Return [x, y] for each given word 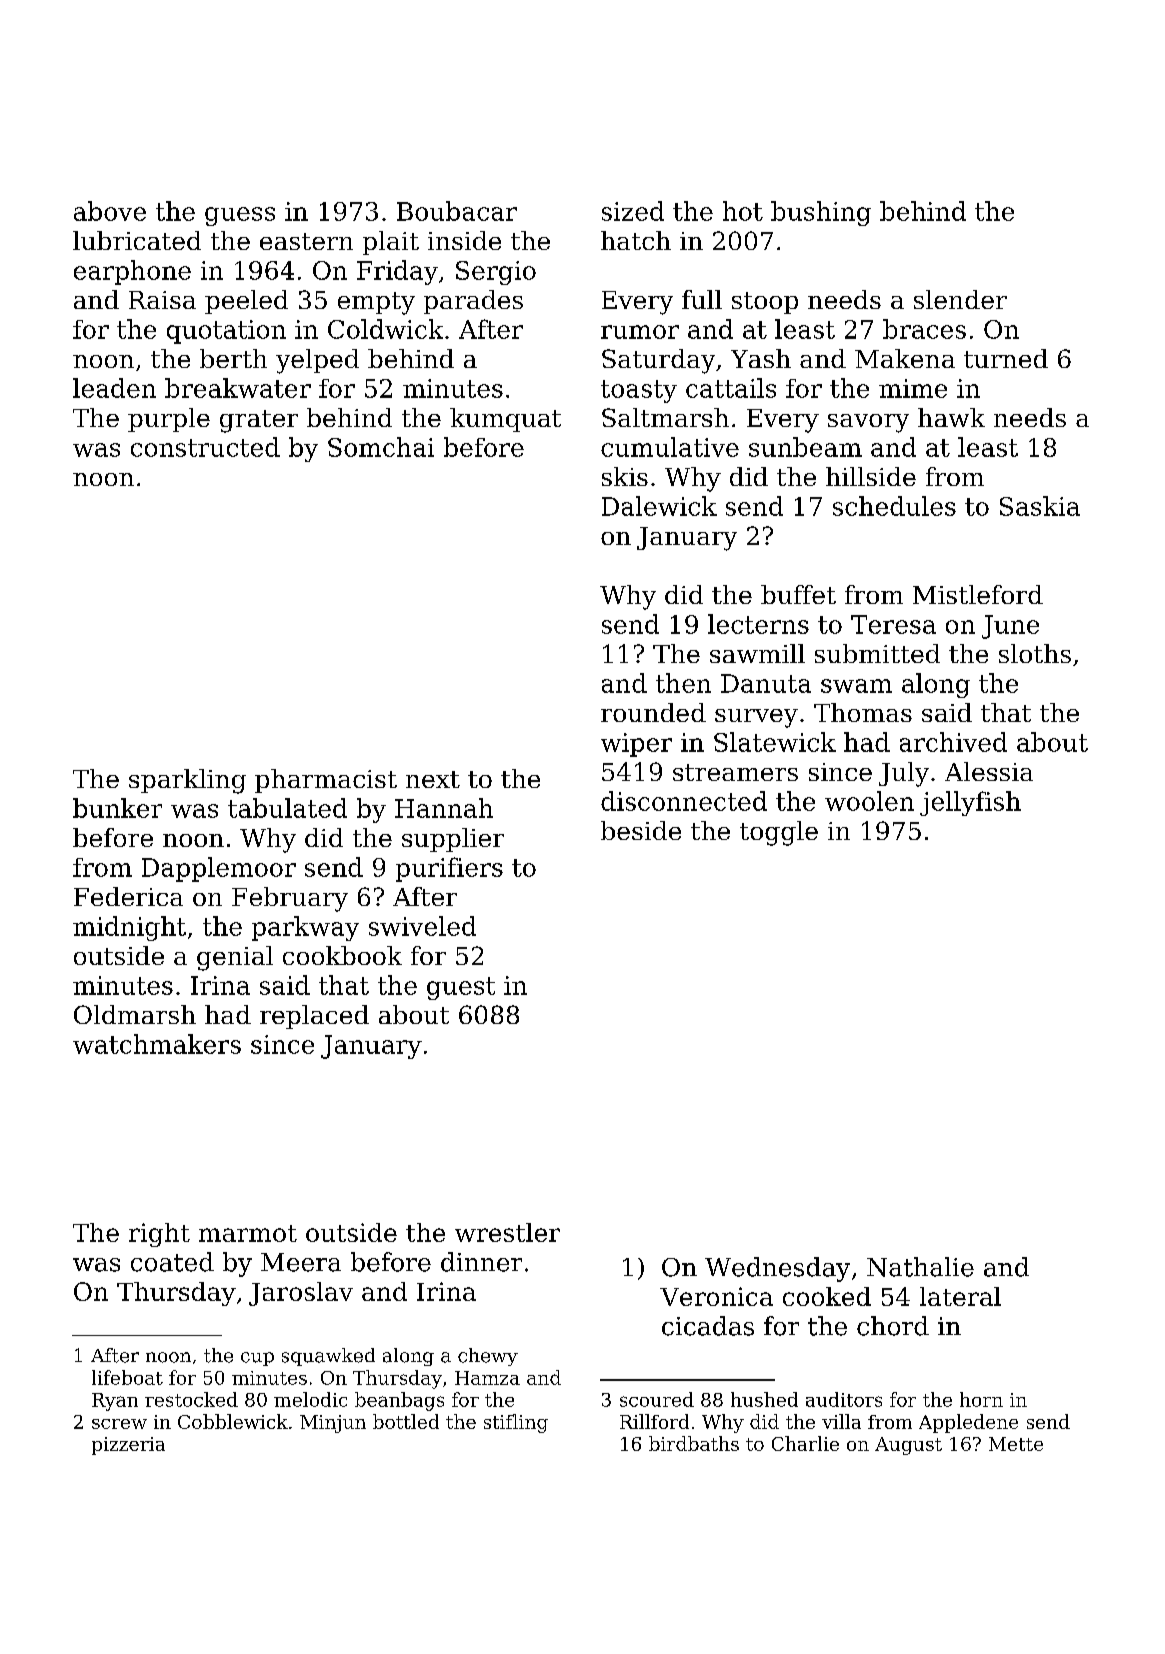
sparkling [187, 781]
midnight [129, 928]
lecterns [758, 624]
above [110, 211]
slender [960, 299]
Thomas [863, 712]
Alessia [989, 771]
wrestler [507, 1232]
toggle [779, 833]
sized [633, 211]
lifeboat [127, 1377]
